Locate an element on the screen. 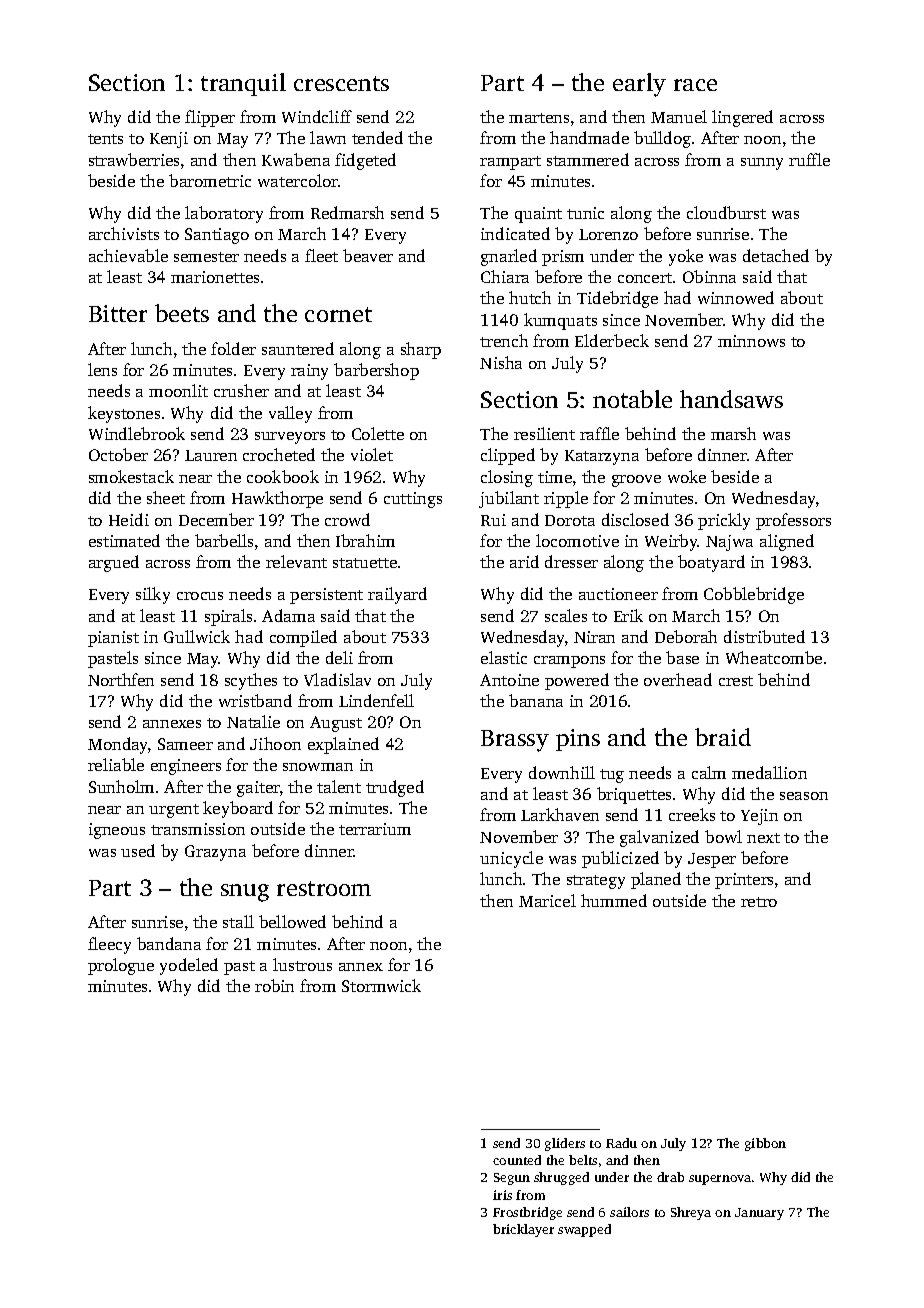 This screenshot has width=924, height=1308. martens is located at coordinates (539, 118).
